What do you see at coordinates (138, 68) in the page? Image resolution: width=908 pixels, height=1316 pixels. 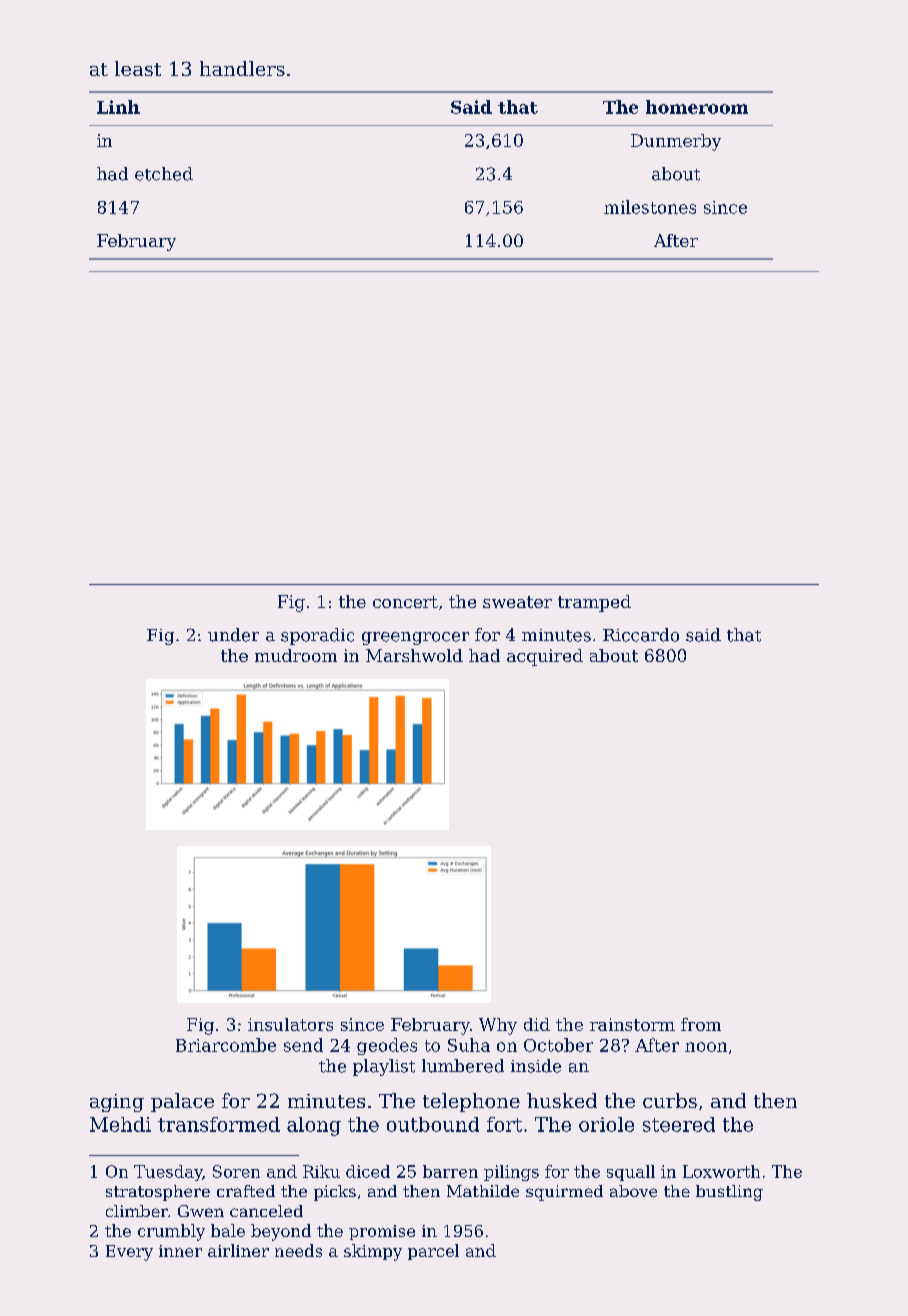 I see `least` at bounding box center [138, 68].
